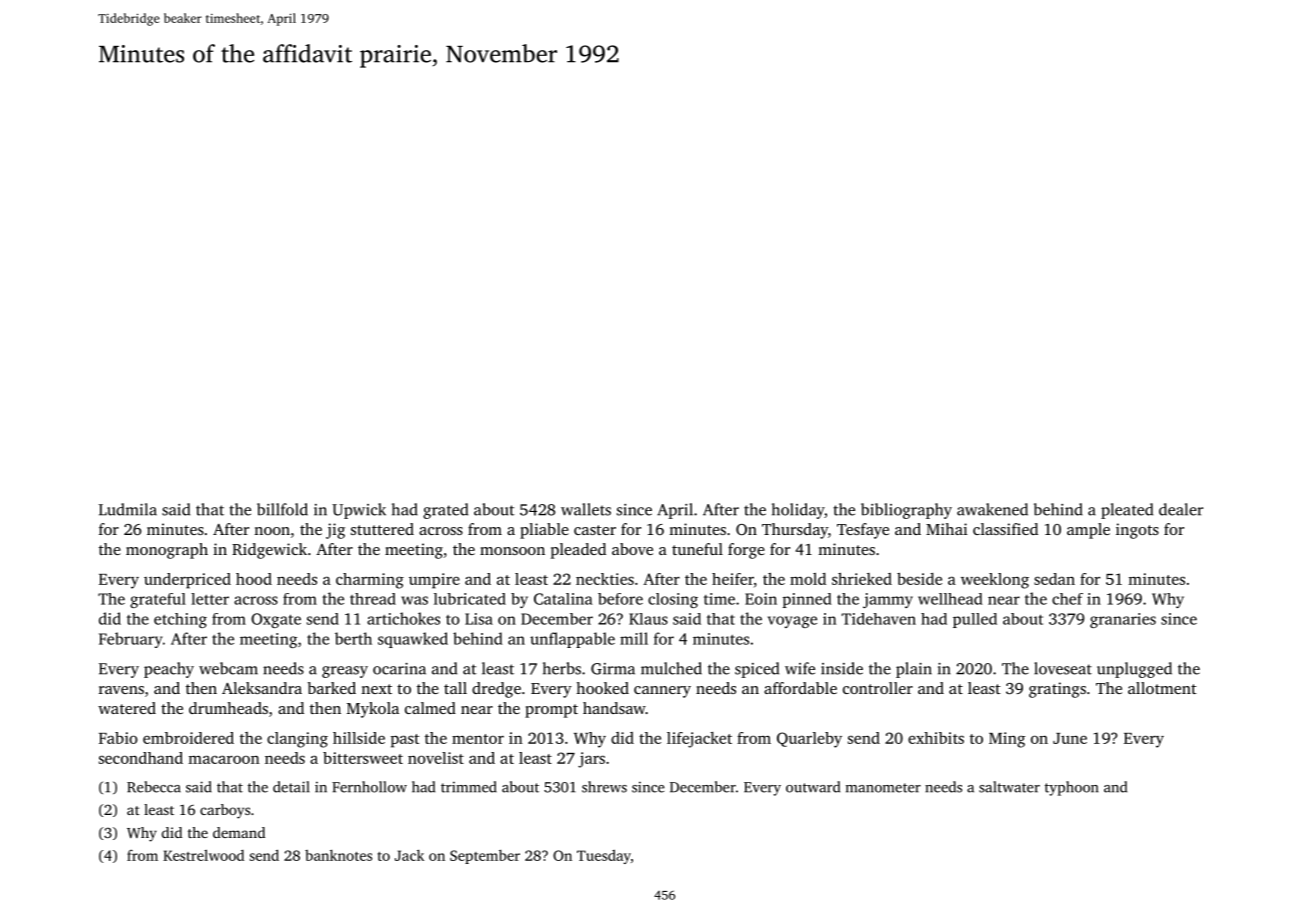 This screenshot has width=1308, height=924. Describe the element at coordinates (648, 619) in the screenshot. I see `Klaus` at that location.
